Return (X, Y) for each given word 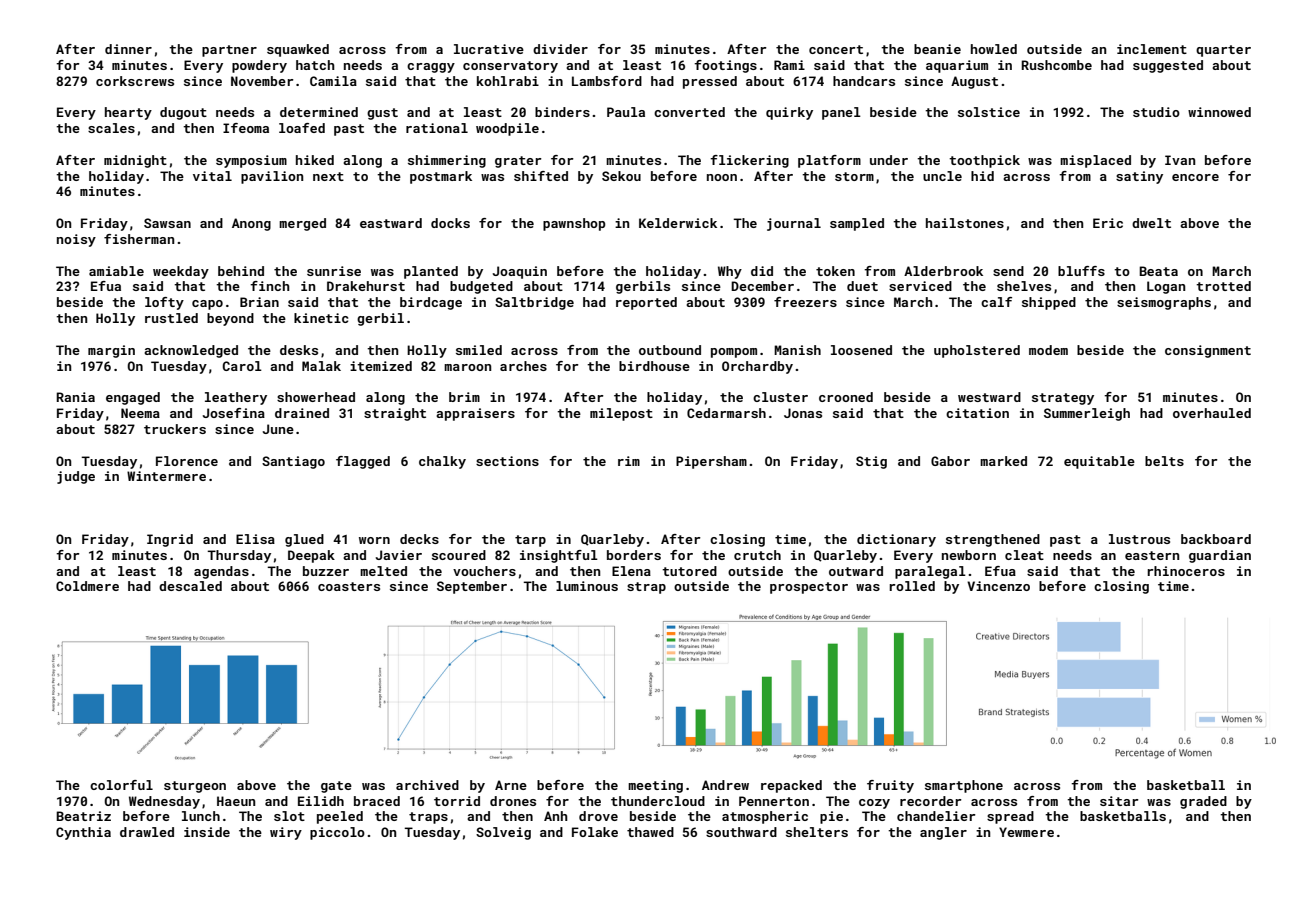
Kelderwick (678, 223)
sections (507, 461)
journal (794, 224)
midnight (135, 161)
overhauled (1212, 413)
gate (336, 787)
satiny (1139, 177)
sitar (1119, 801)
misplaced (1095, 161)
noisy (76, 240)
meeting (655, 786)
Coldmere (87, 586)
